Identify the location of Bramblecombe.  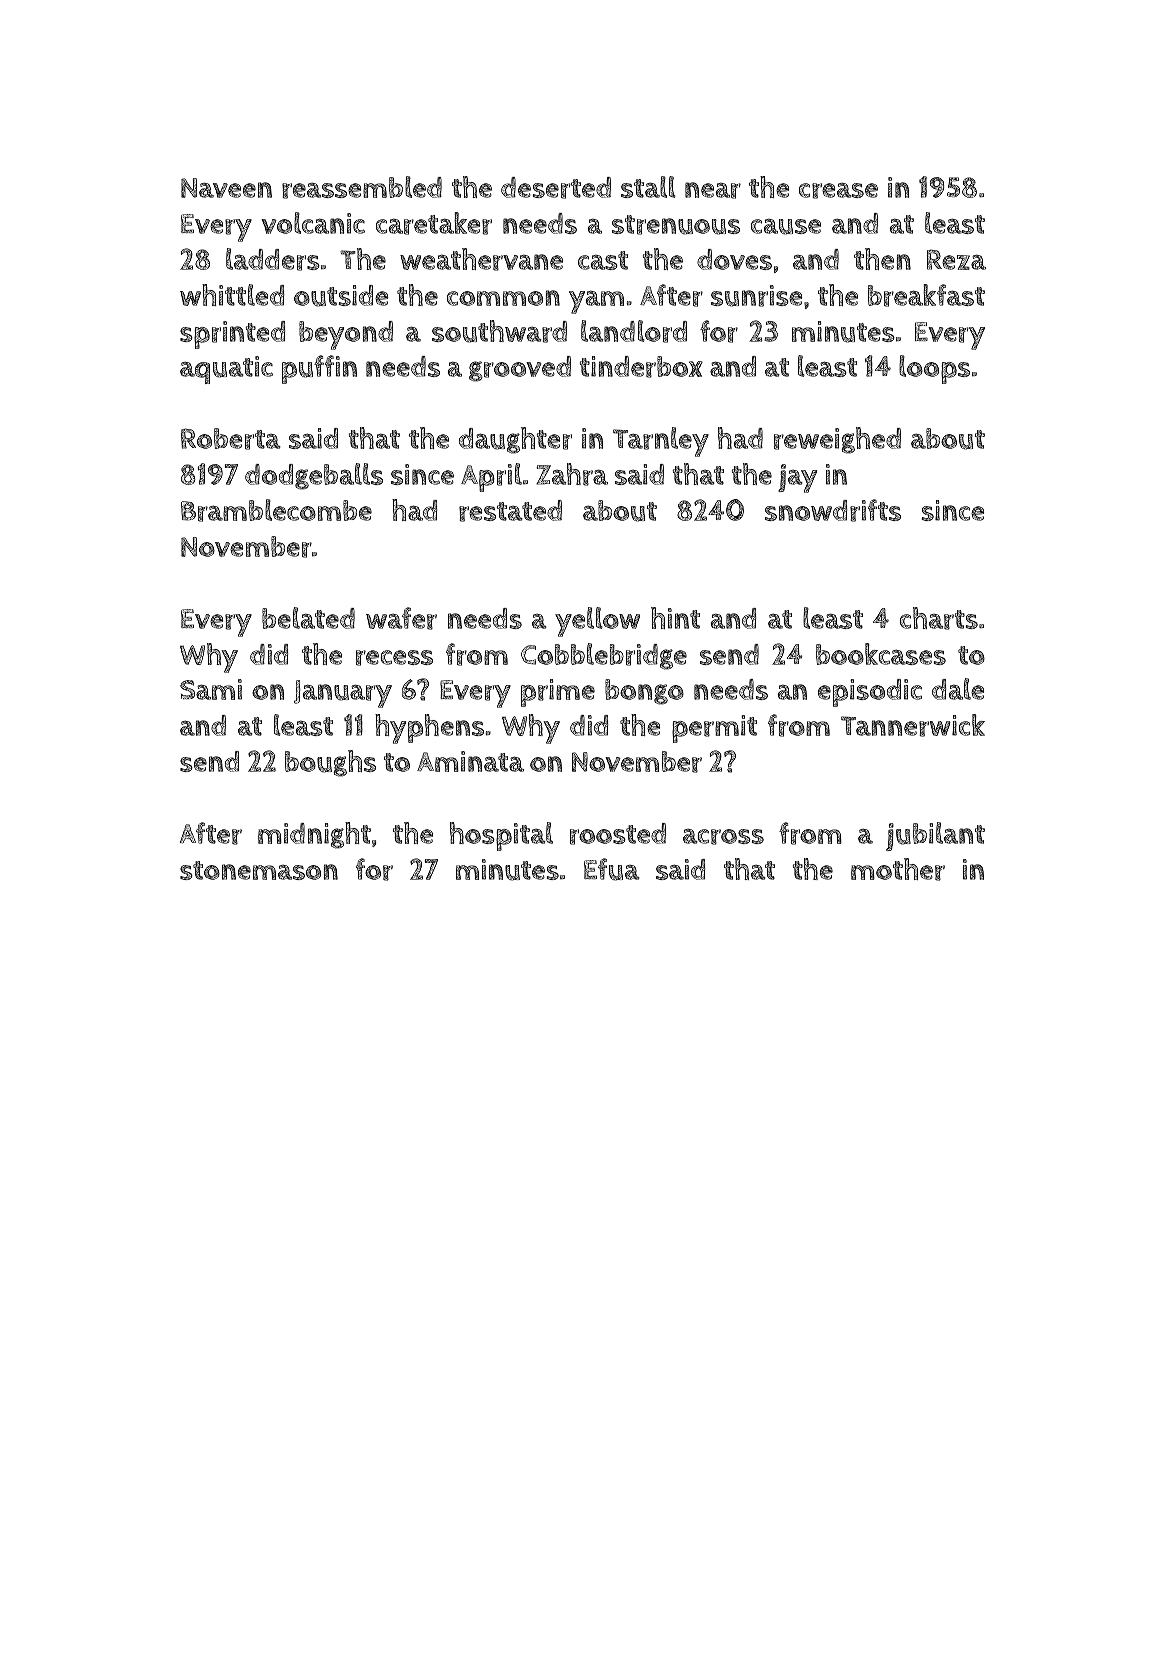
(276, 510).
